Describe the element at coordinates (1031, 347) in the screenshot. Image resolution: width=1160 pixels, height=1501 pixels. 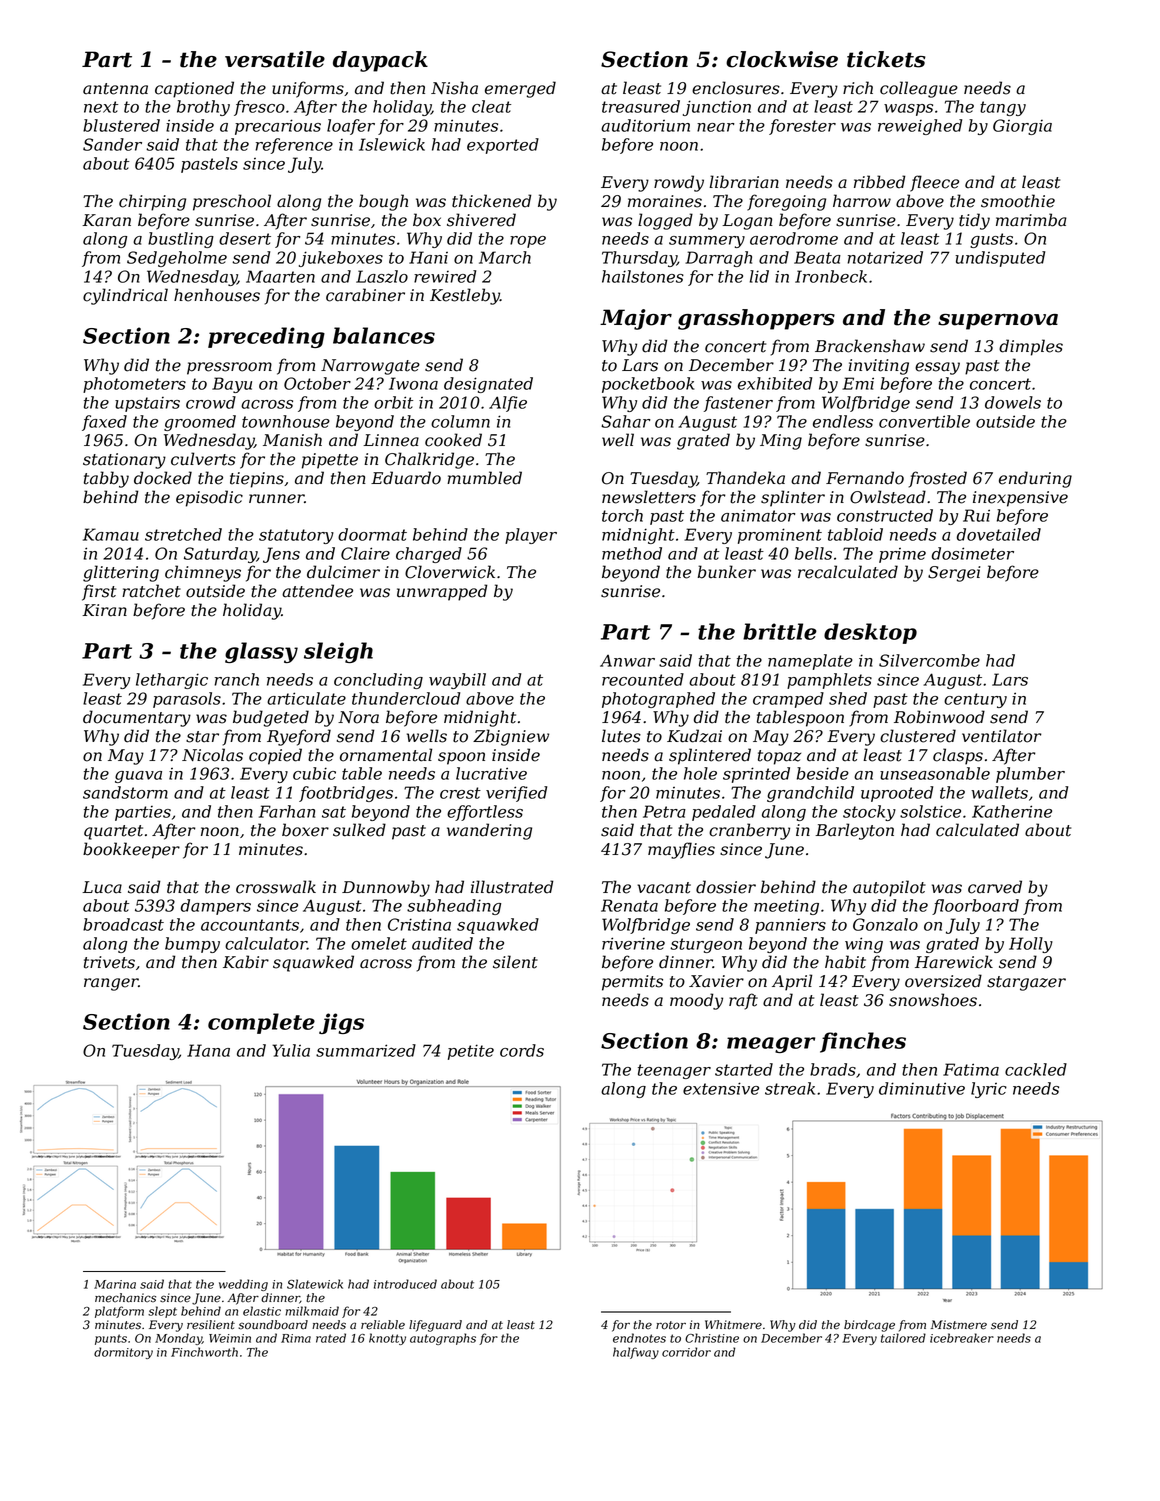
I see `dimples` at that location.
